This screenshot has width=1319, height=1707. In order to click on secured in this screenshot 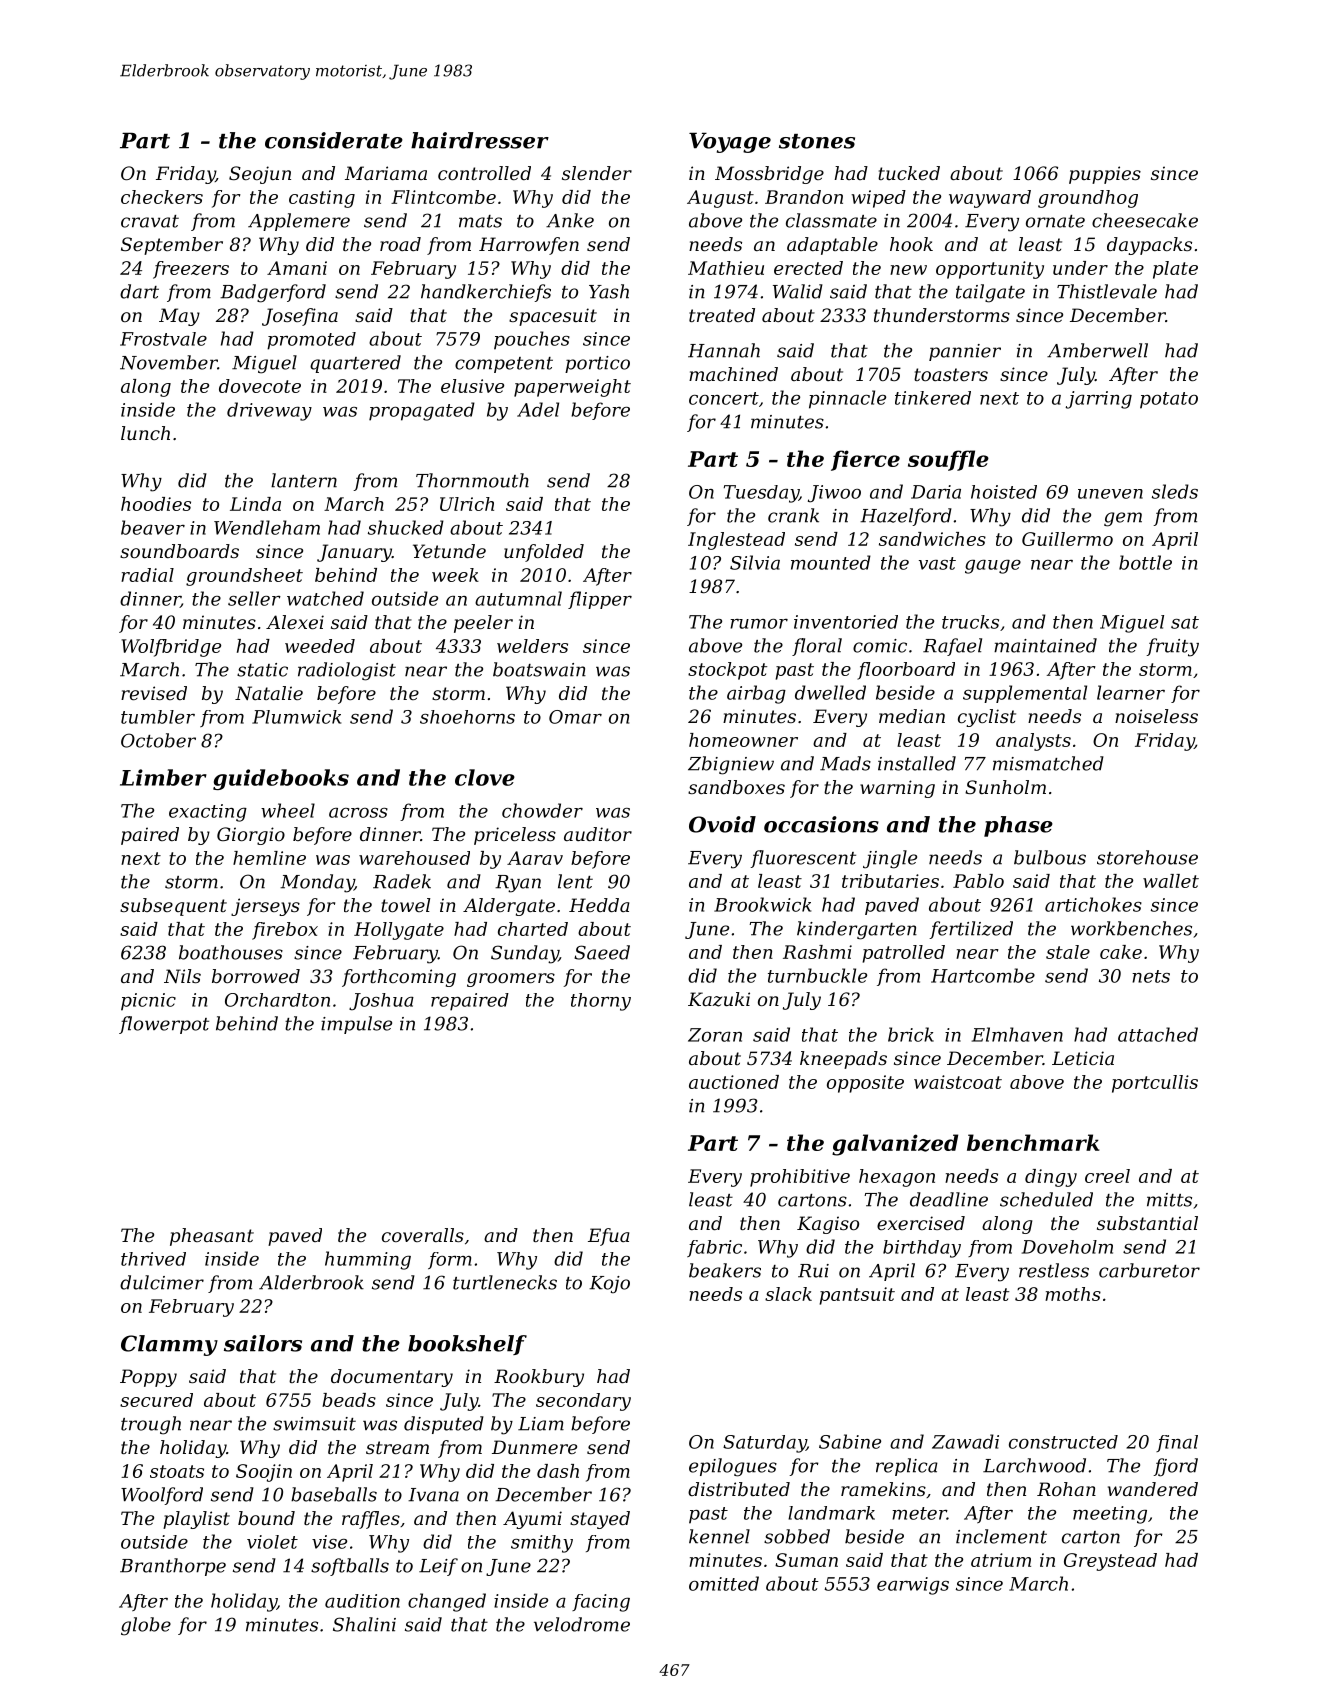, I will do `click(156, 1400)`.
